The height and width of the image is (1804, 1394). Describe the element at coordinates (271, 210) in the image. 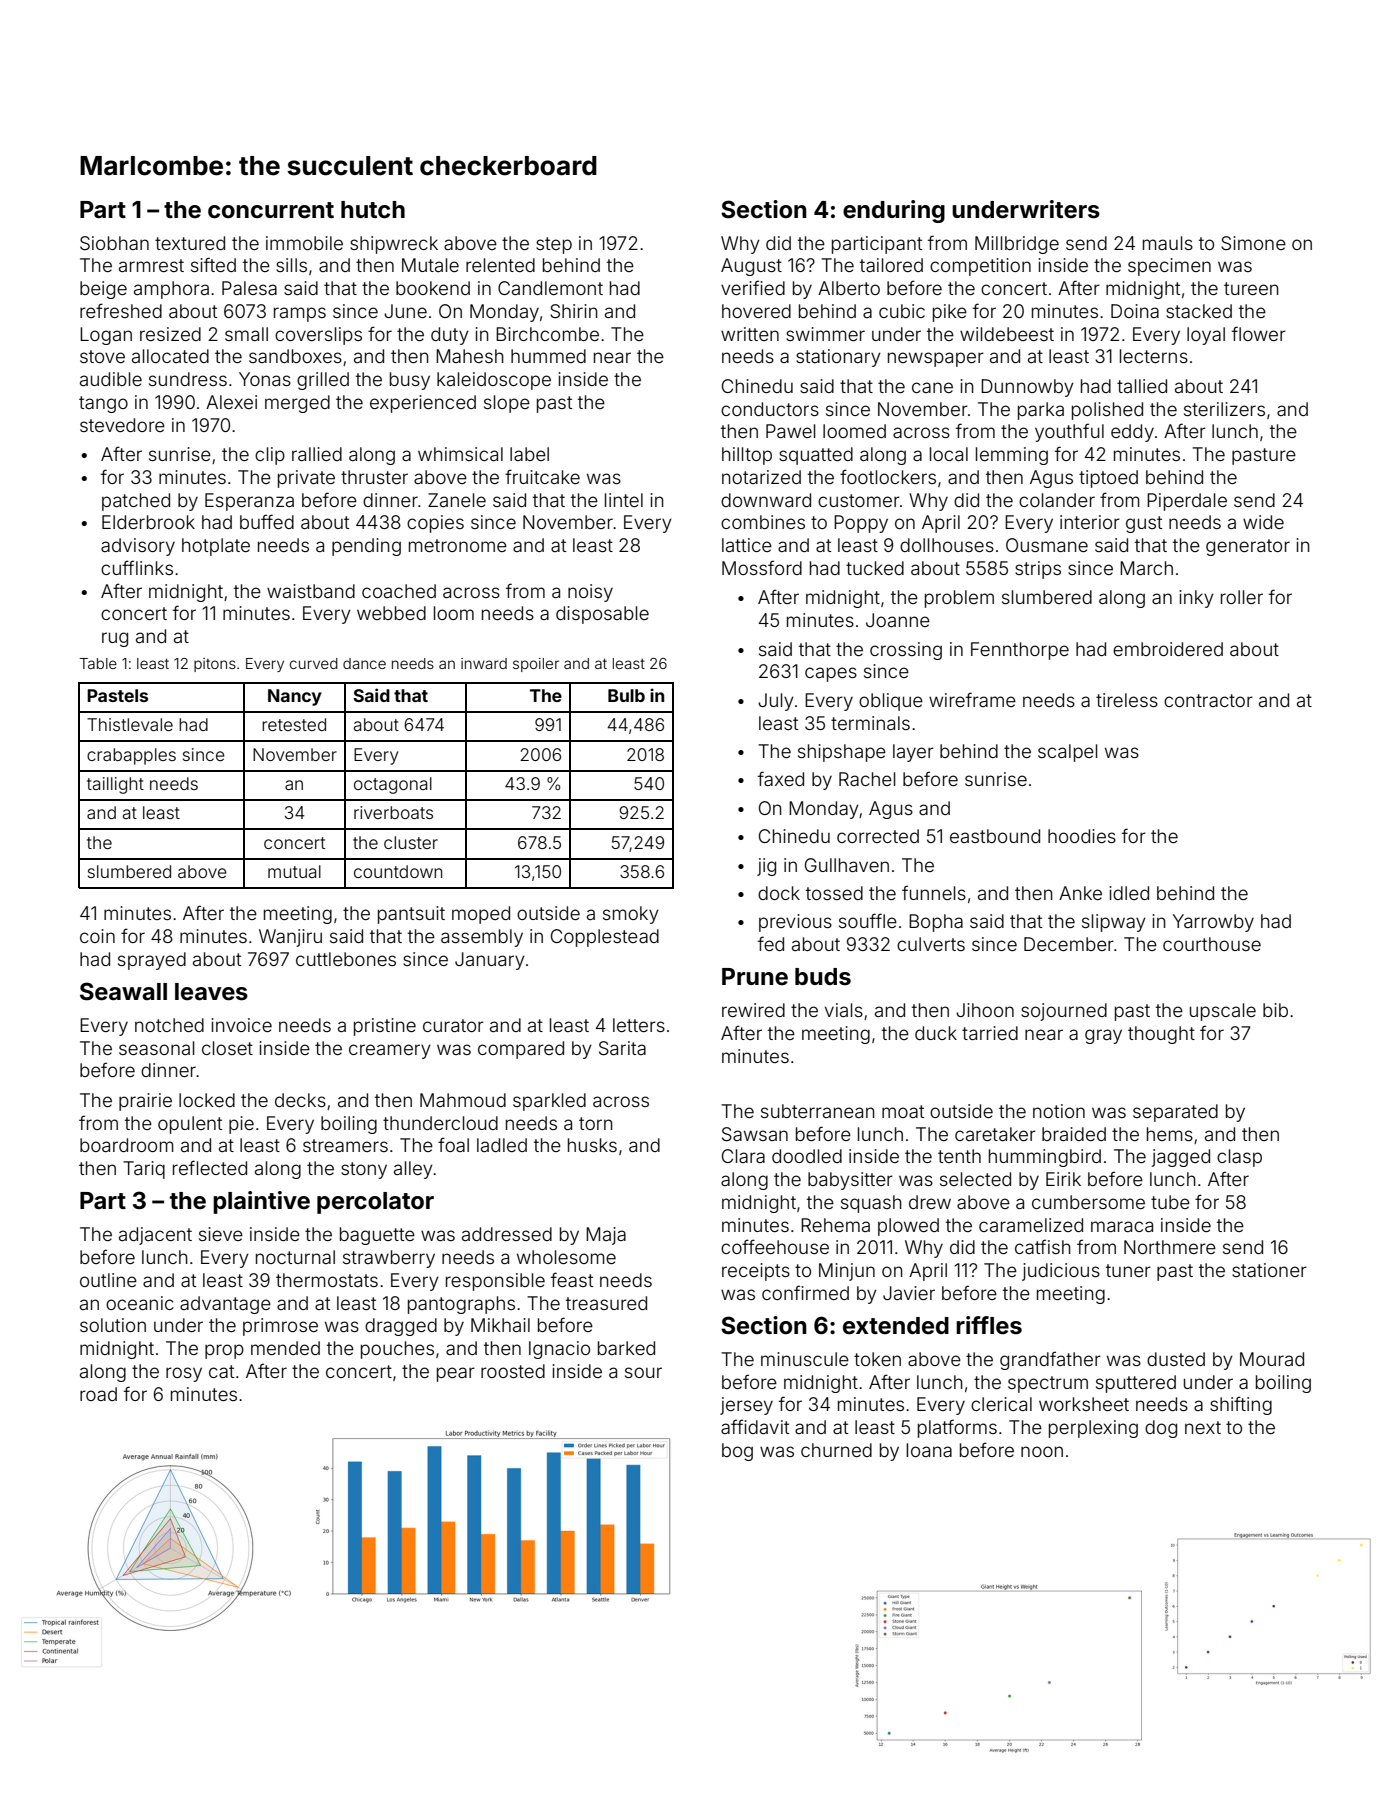

I see `concurrent` at that location.
